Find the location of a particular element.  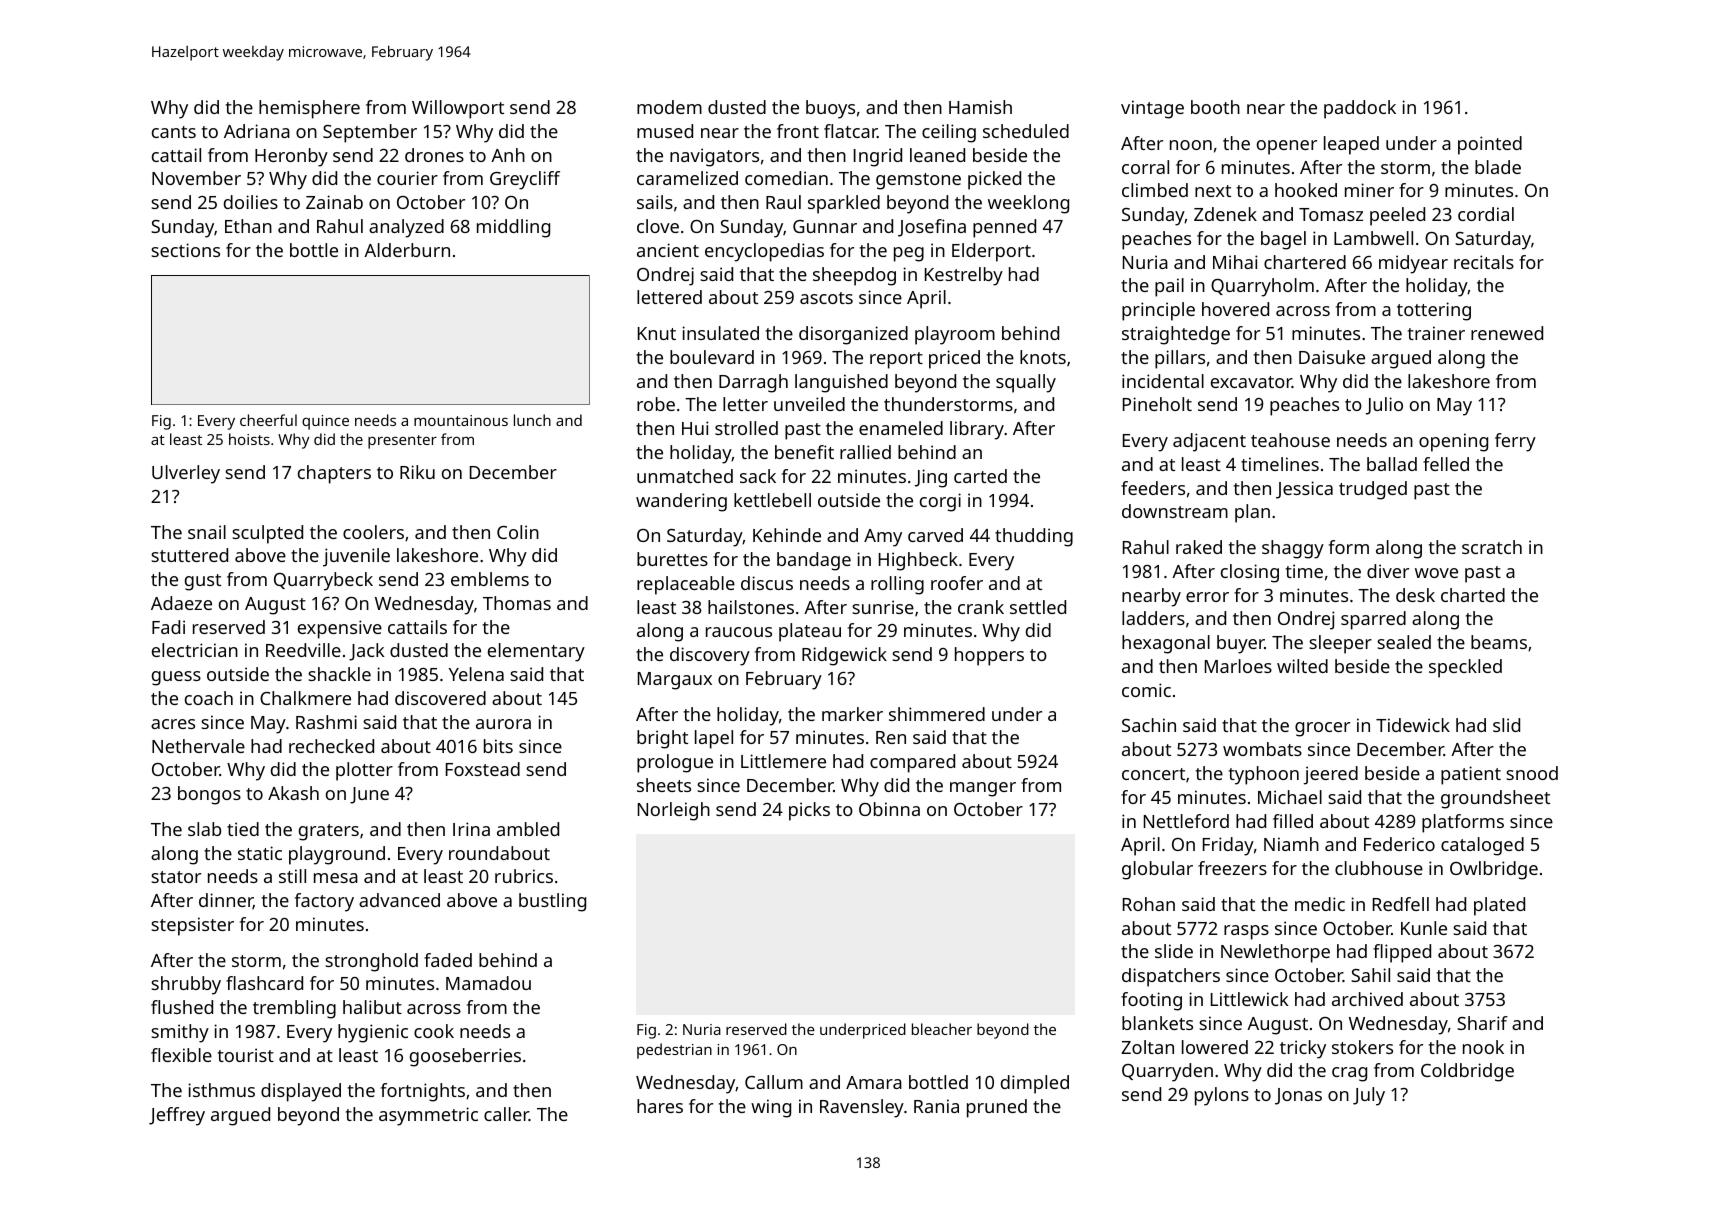

medic is located at coordinates (1320, 904).
